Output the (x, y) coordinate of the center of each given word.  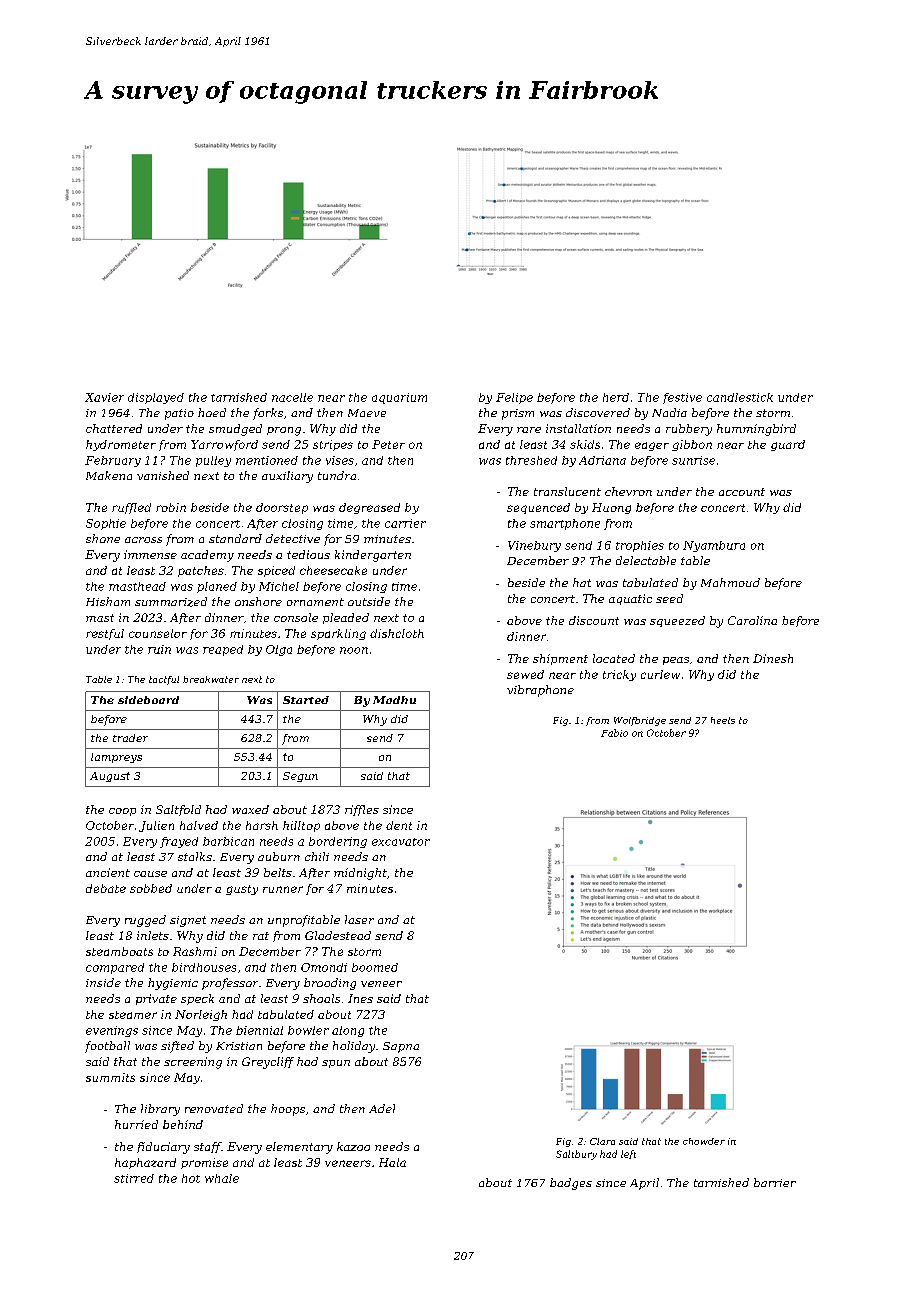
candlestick (740, 397)
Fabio (614, 733)
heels (723, 720)
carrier (405, 523)
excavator (401, 842)
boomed (375, 967)
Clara (602, 1141)
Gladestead (338, 935)
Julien (156, 826)
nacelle (292, 397)
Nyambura (714, 546)
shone (103, 538)
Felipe (514, 398)
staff (207, 1147)
